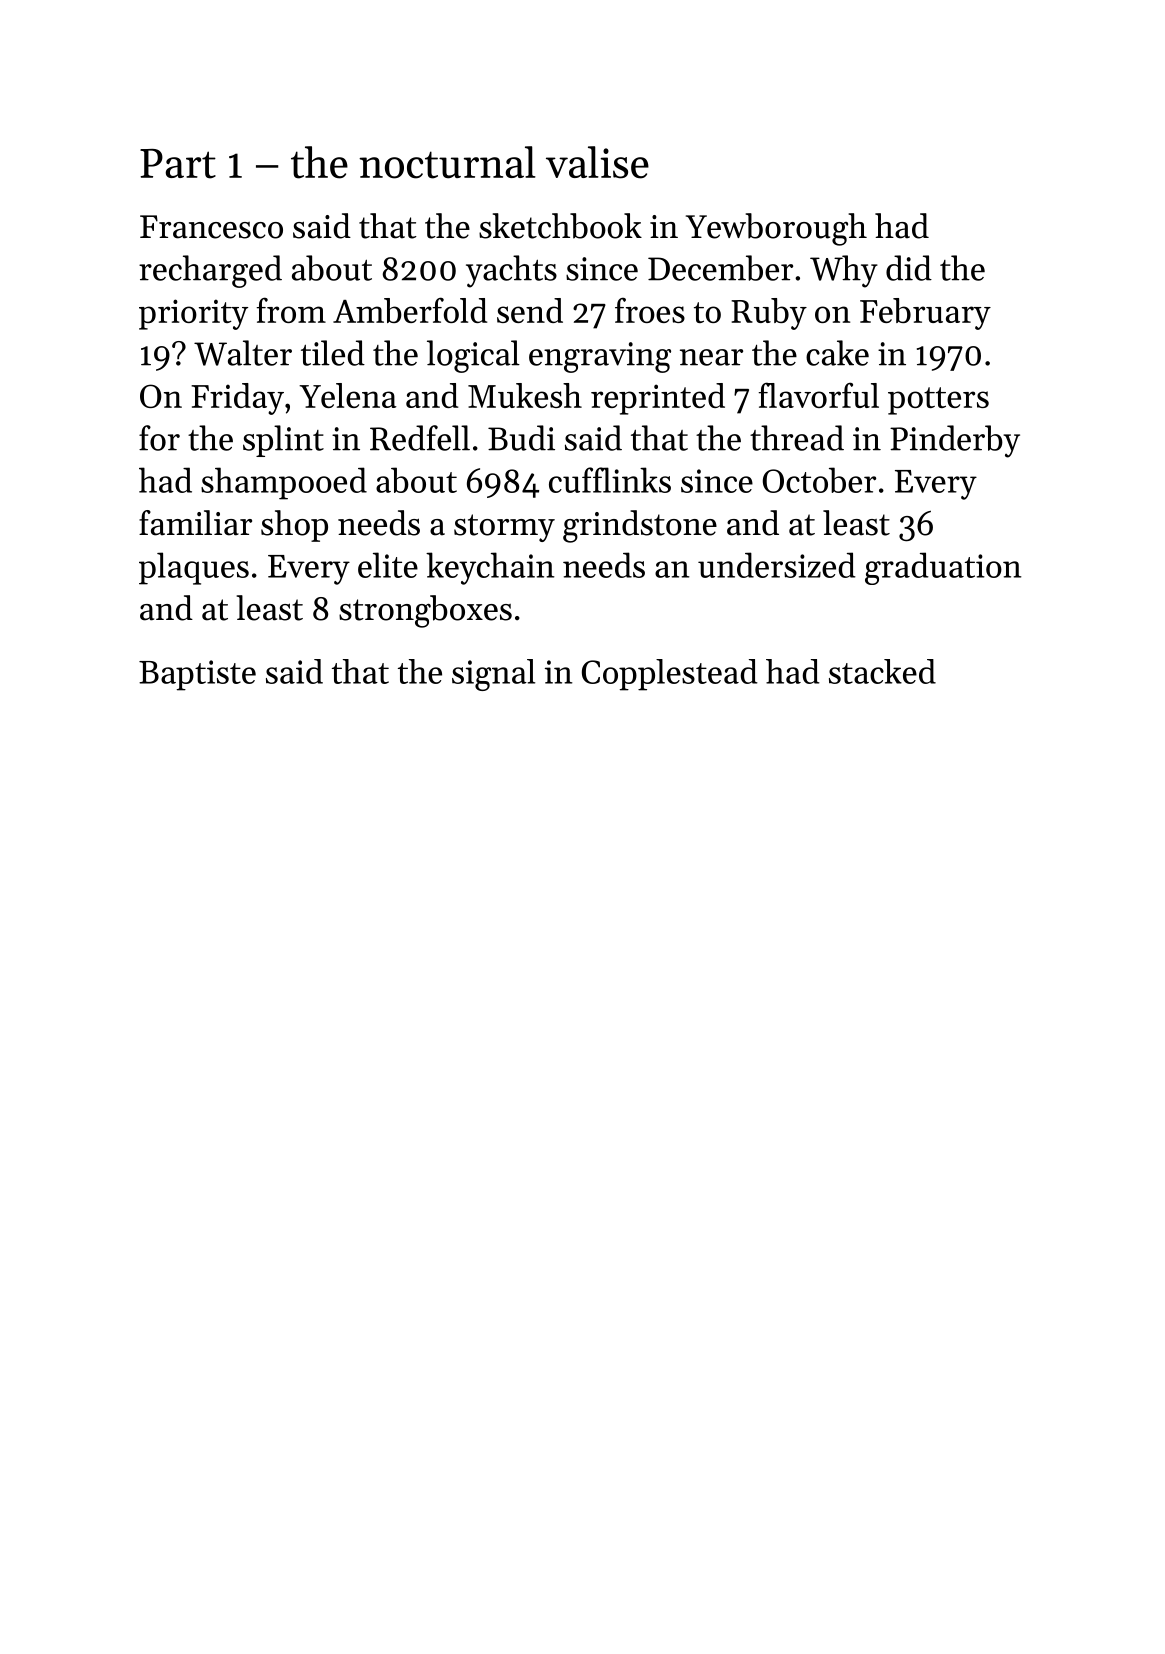 The height and width of the page is (1654, 1165). What do you see at coordinates (521, 438) in the page?
I see `Budi` at bounding box center [521, 438].
